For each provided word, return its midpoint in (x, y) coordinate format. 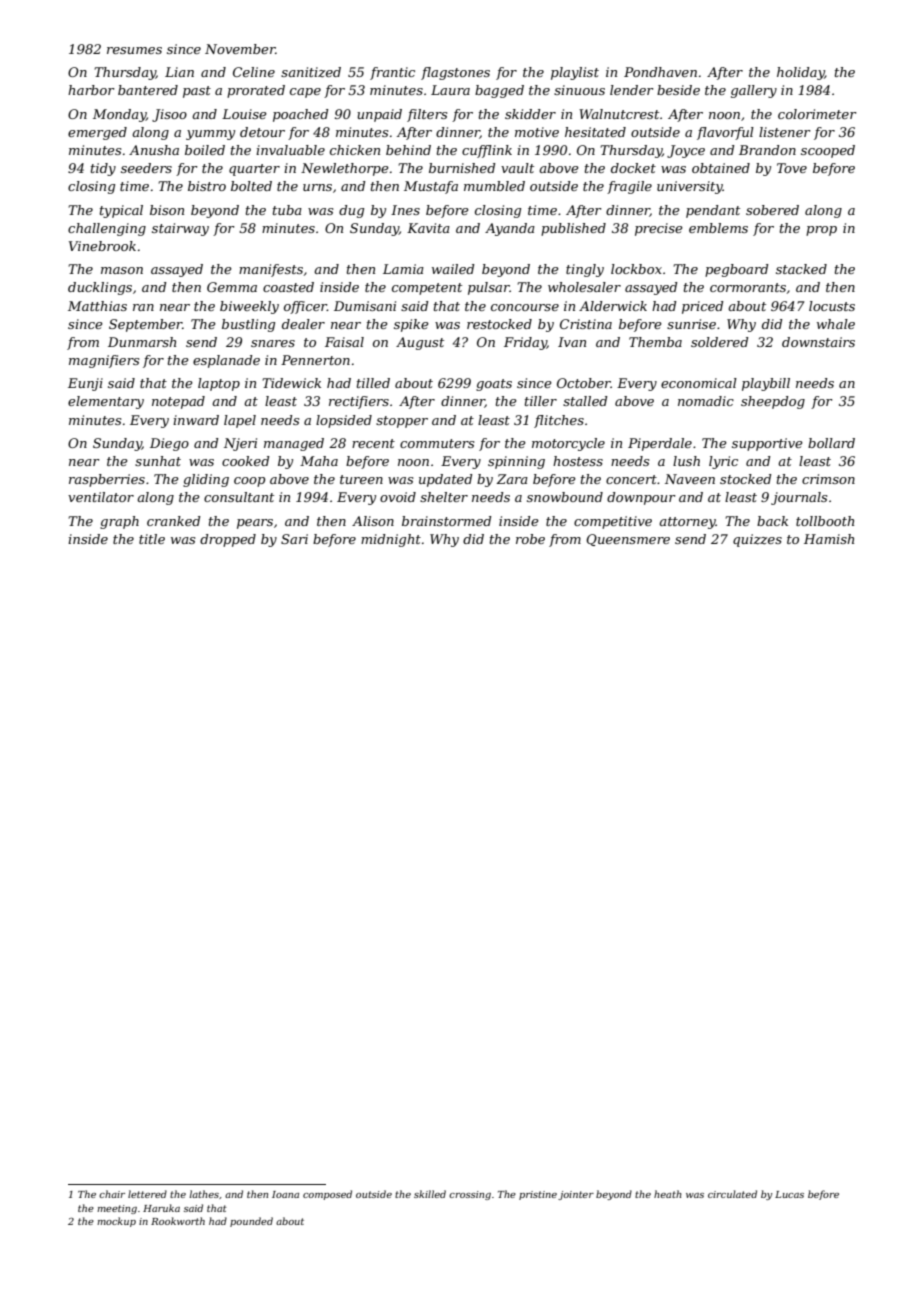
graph (119, 522)
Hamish (829, 539)
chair (112, 1194)
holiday (801, 73)
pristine (538, 1195)
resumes (134, 50)
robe (530, 539)
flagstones (455, 73)
